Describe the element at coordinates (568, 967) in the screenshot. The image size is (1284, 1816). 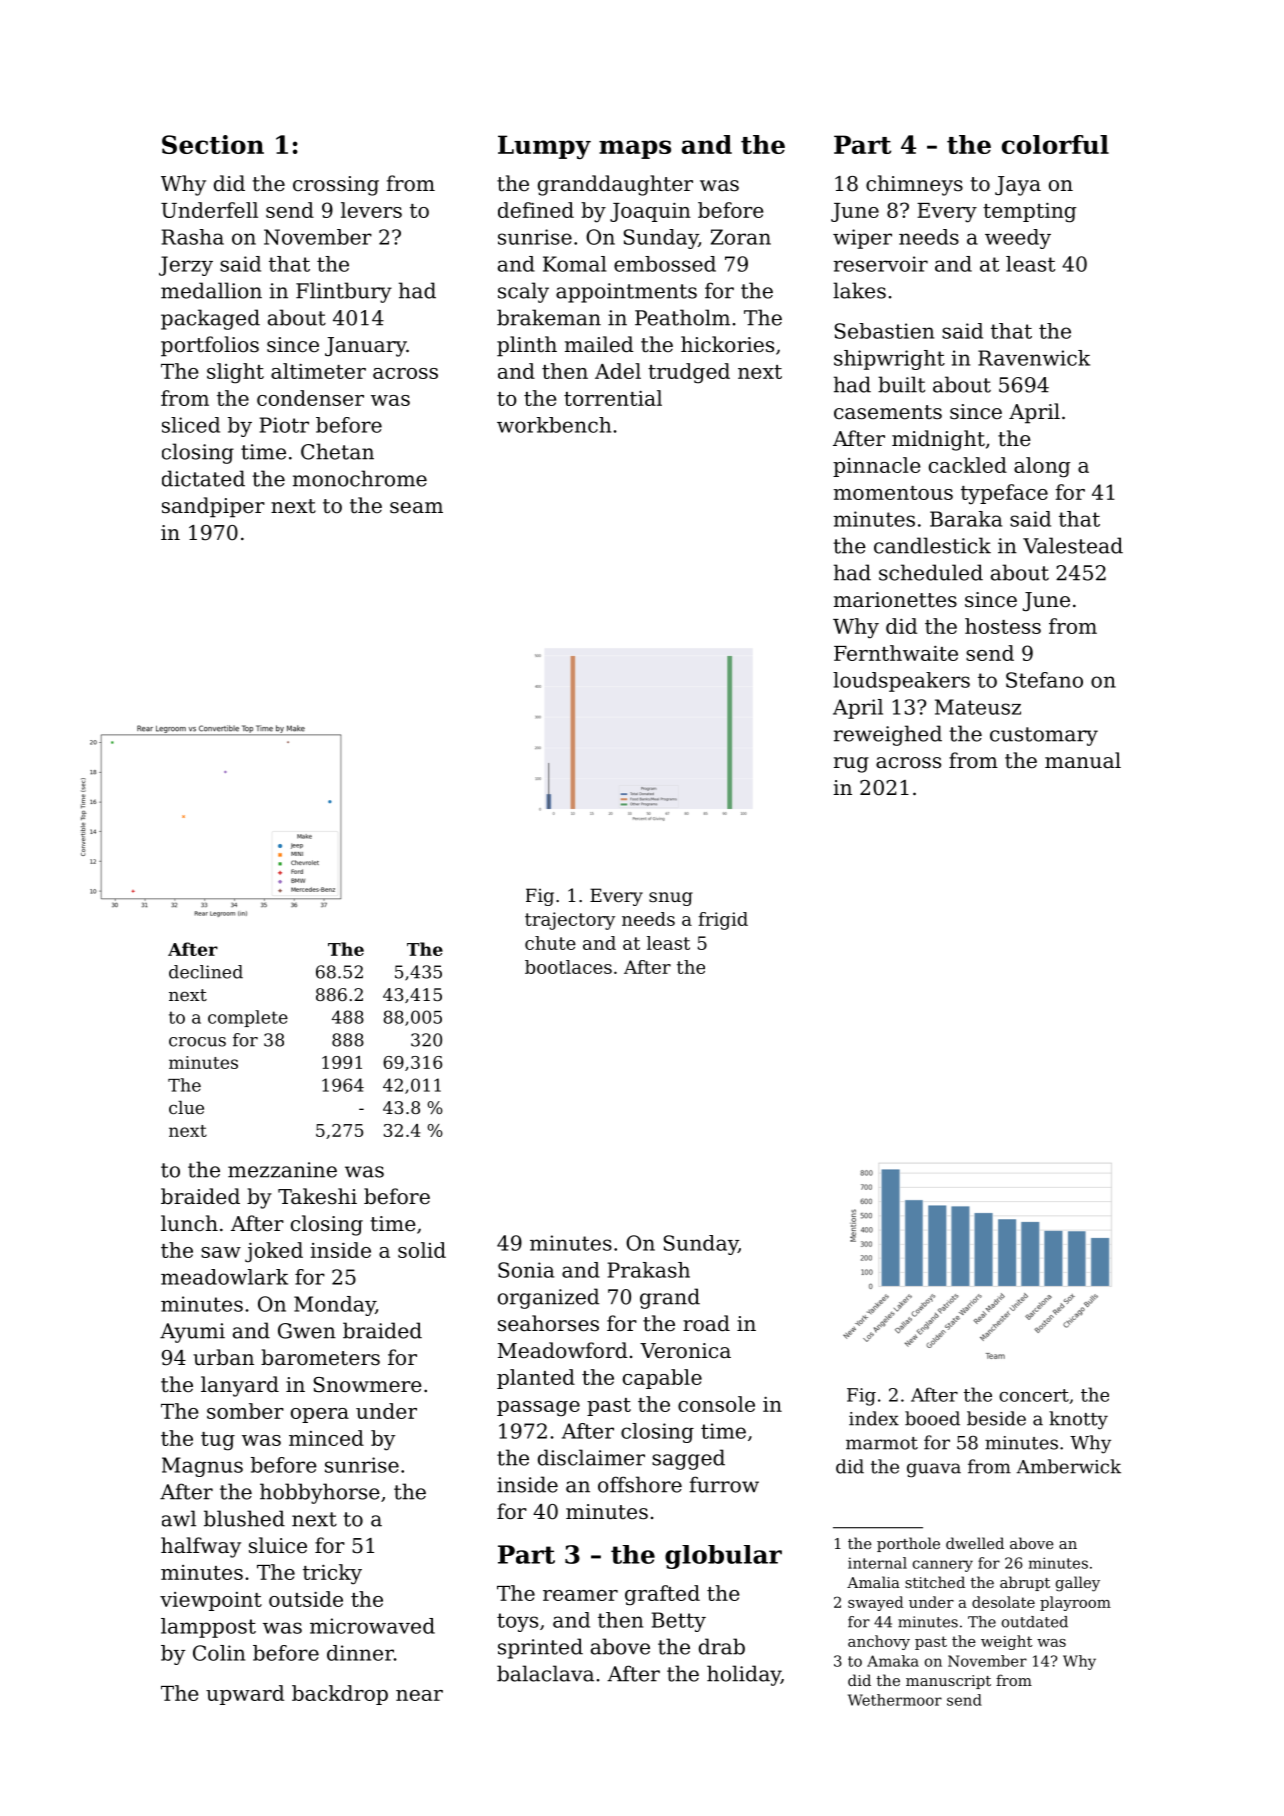
I see `bootlaces` at that location.
